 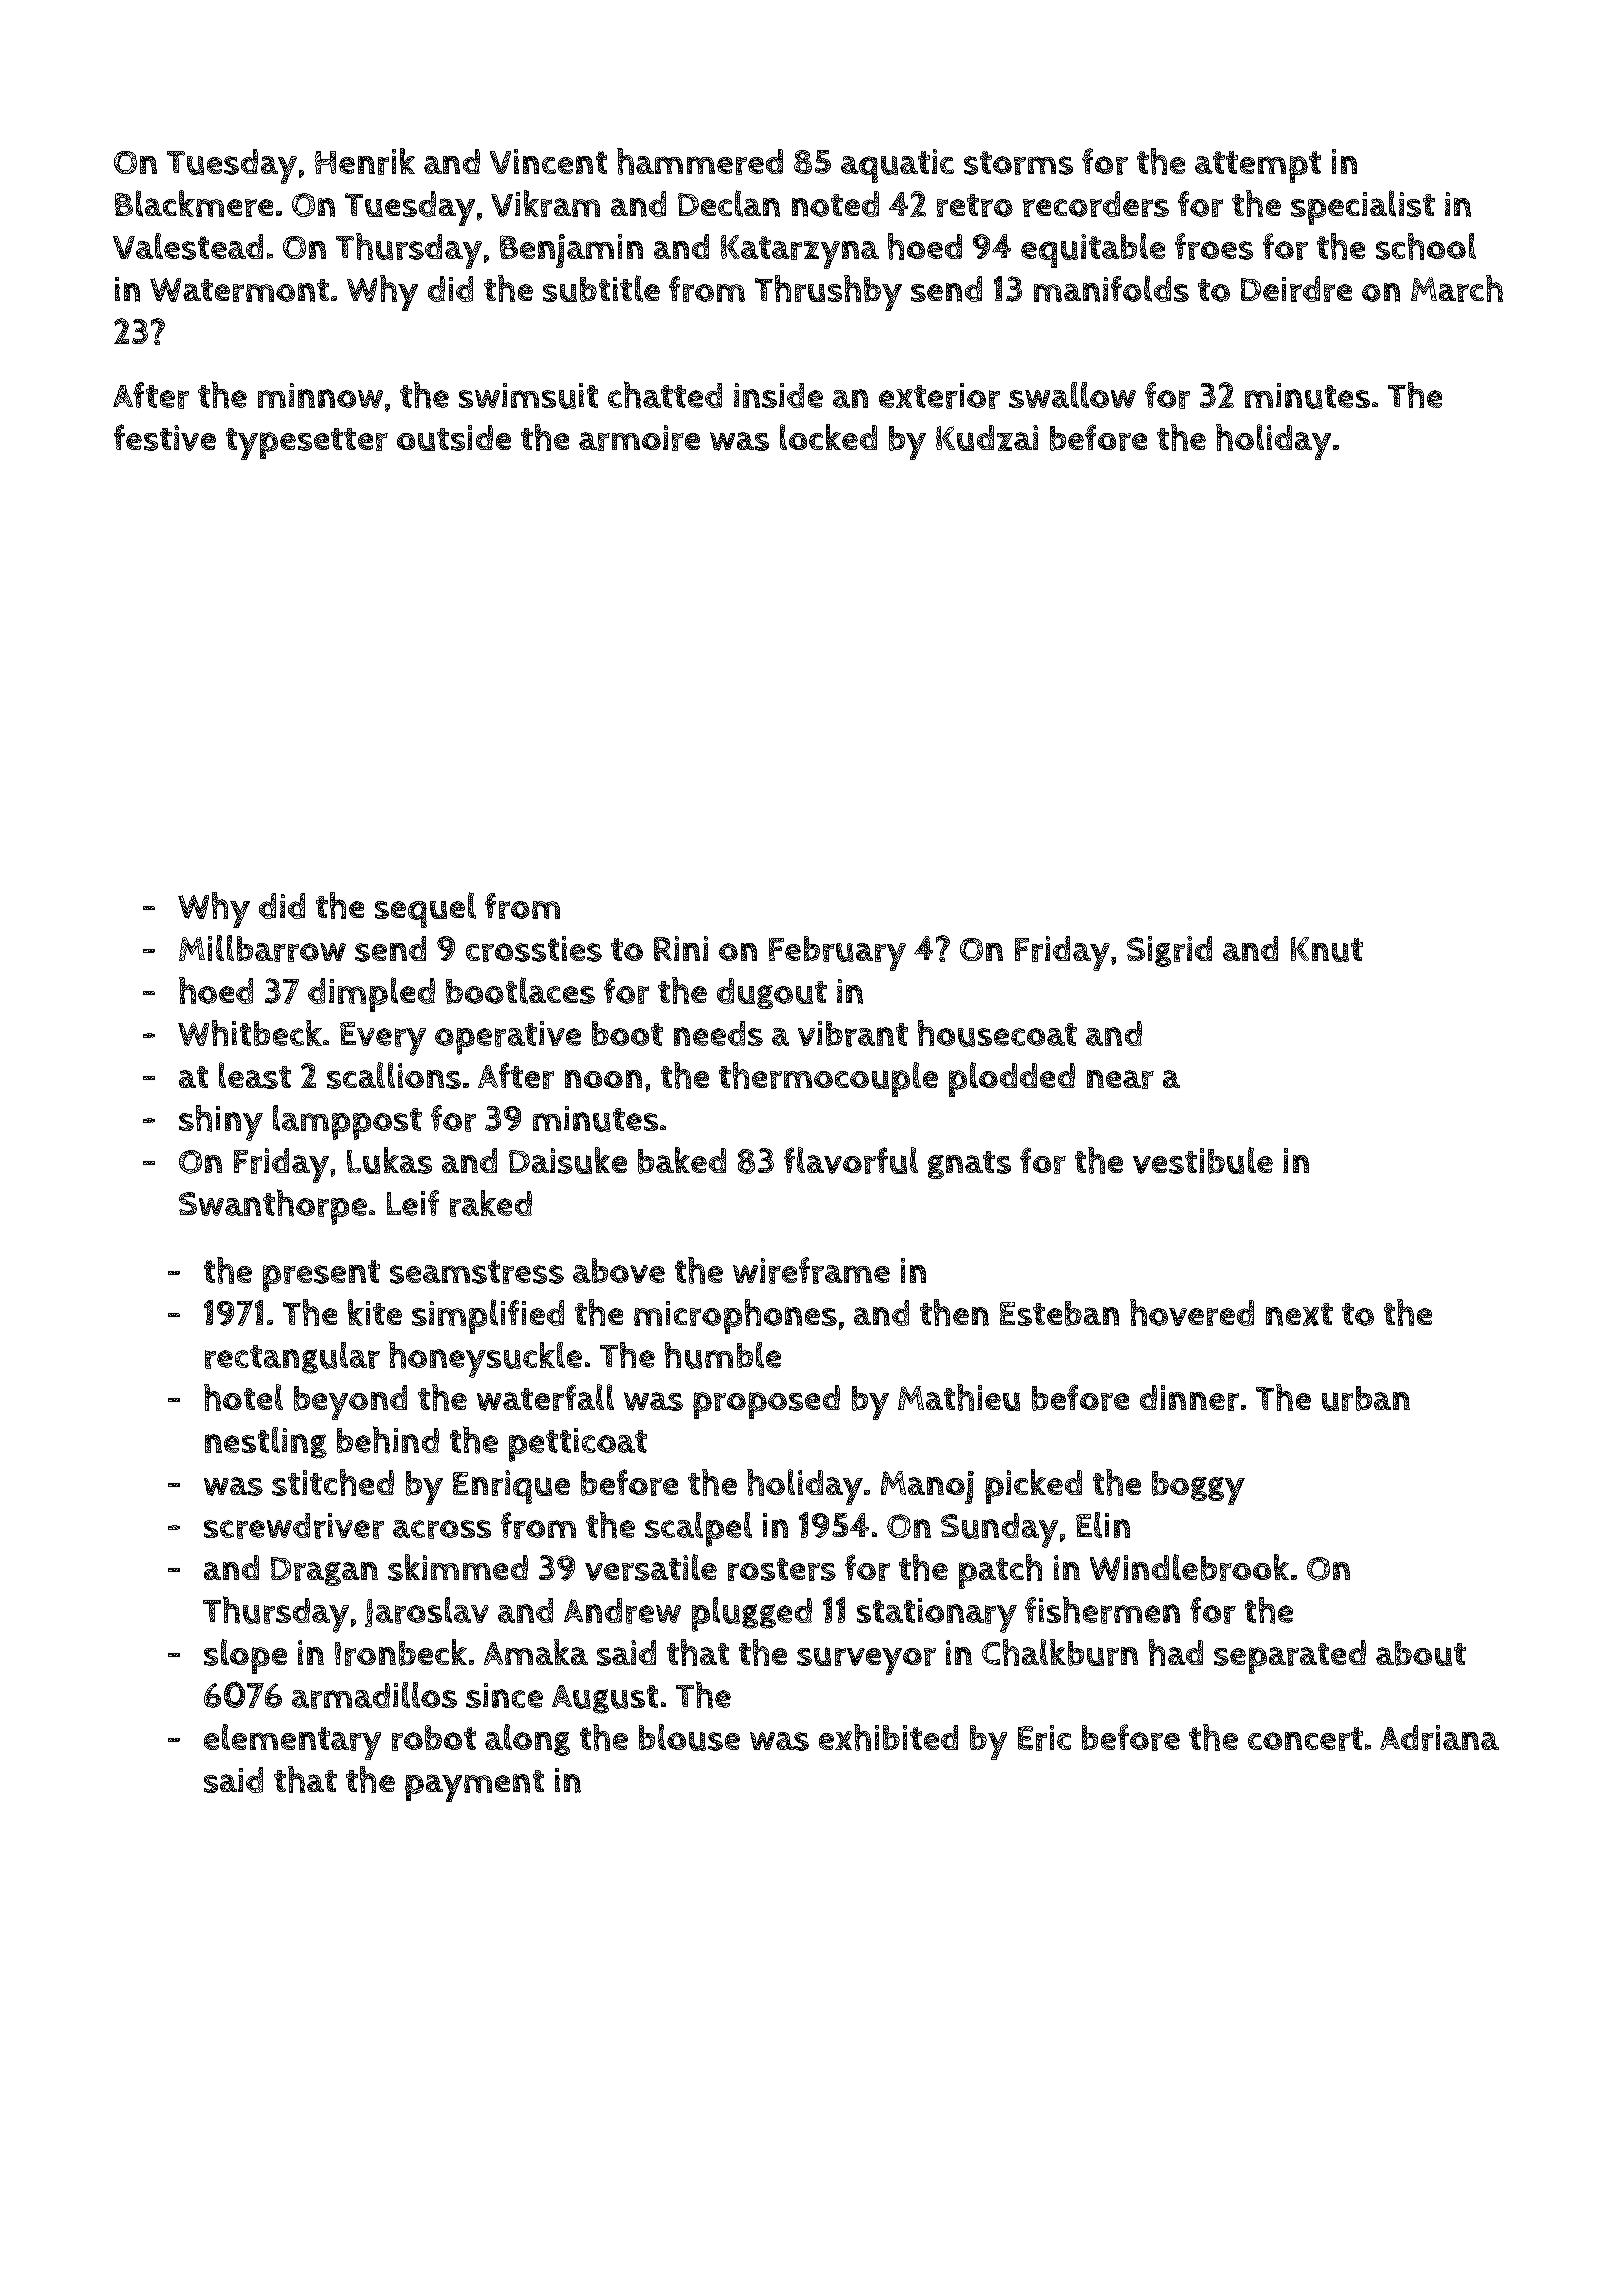 What do you see at coordinates (689, 1737) in the screenshot?
I see `blouse` at bounding box center [689, 1737].
